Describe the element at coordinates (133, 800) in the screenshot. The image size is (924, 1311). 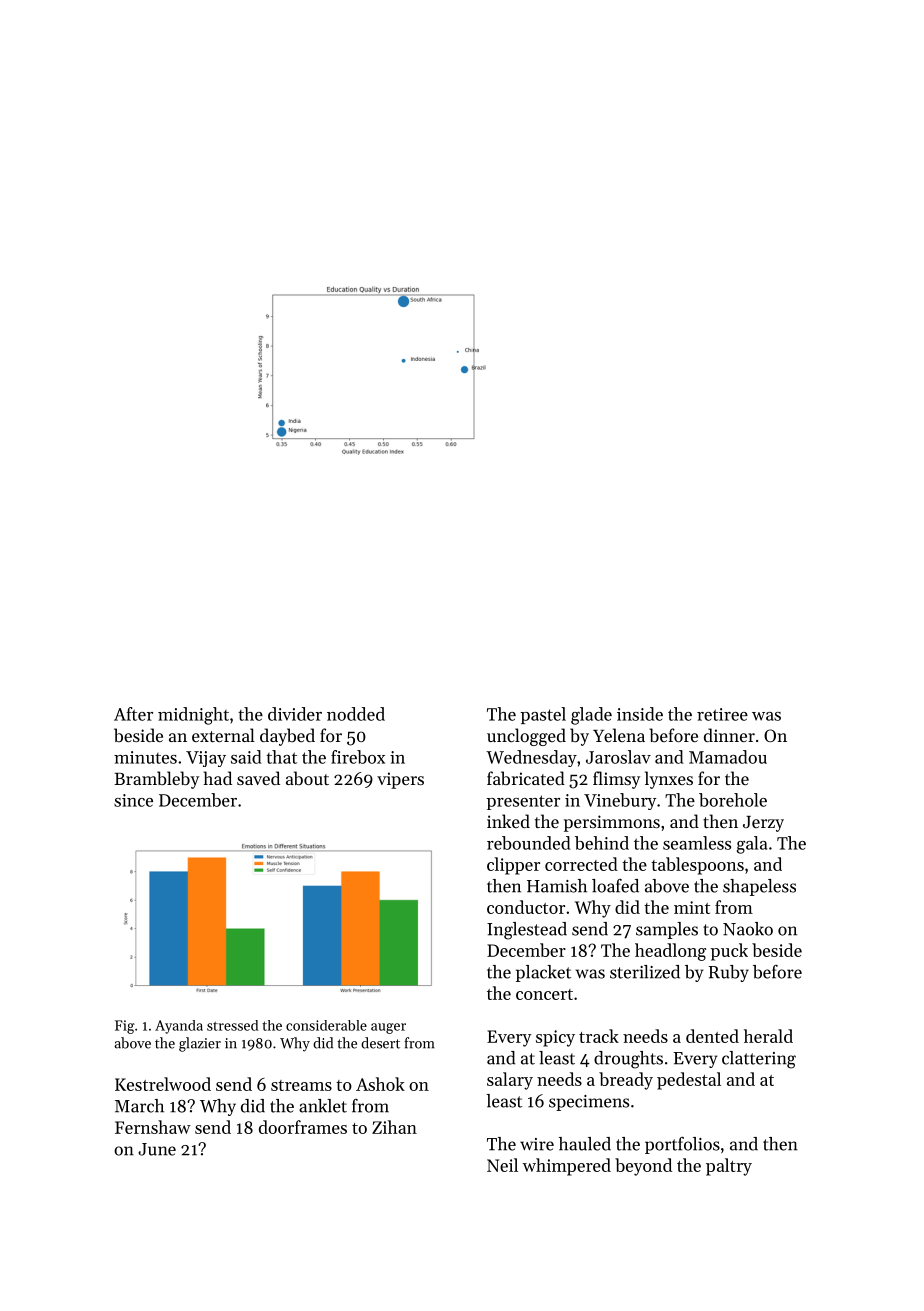
I see `since` at that location.
